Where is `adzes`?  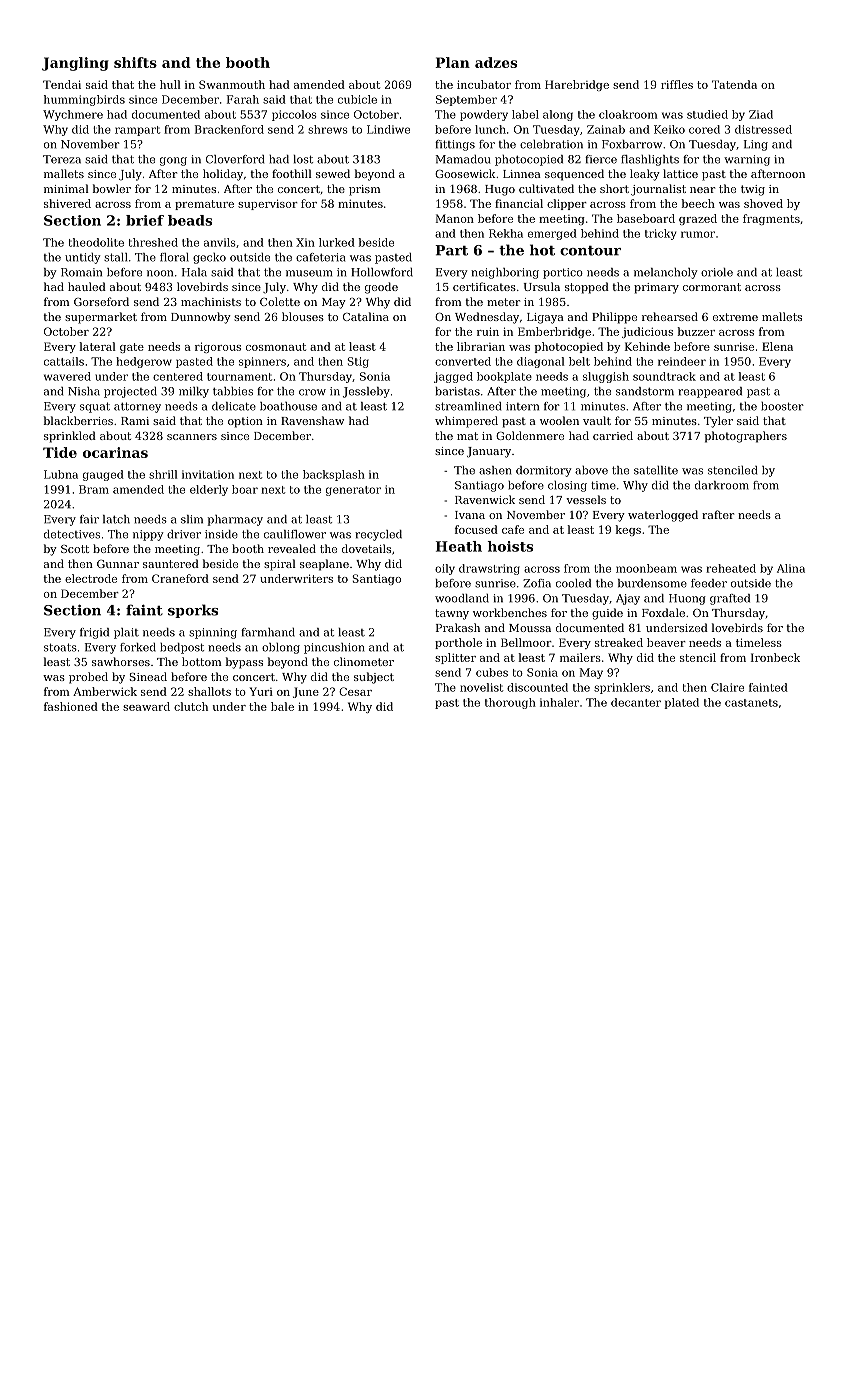
adzes is located at coordinates (496, 62).
